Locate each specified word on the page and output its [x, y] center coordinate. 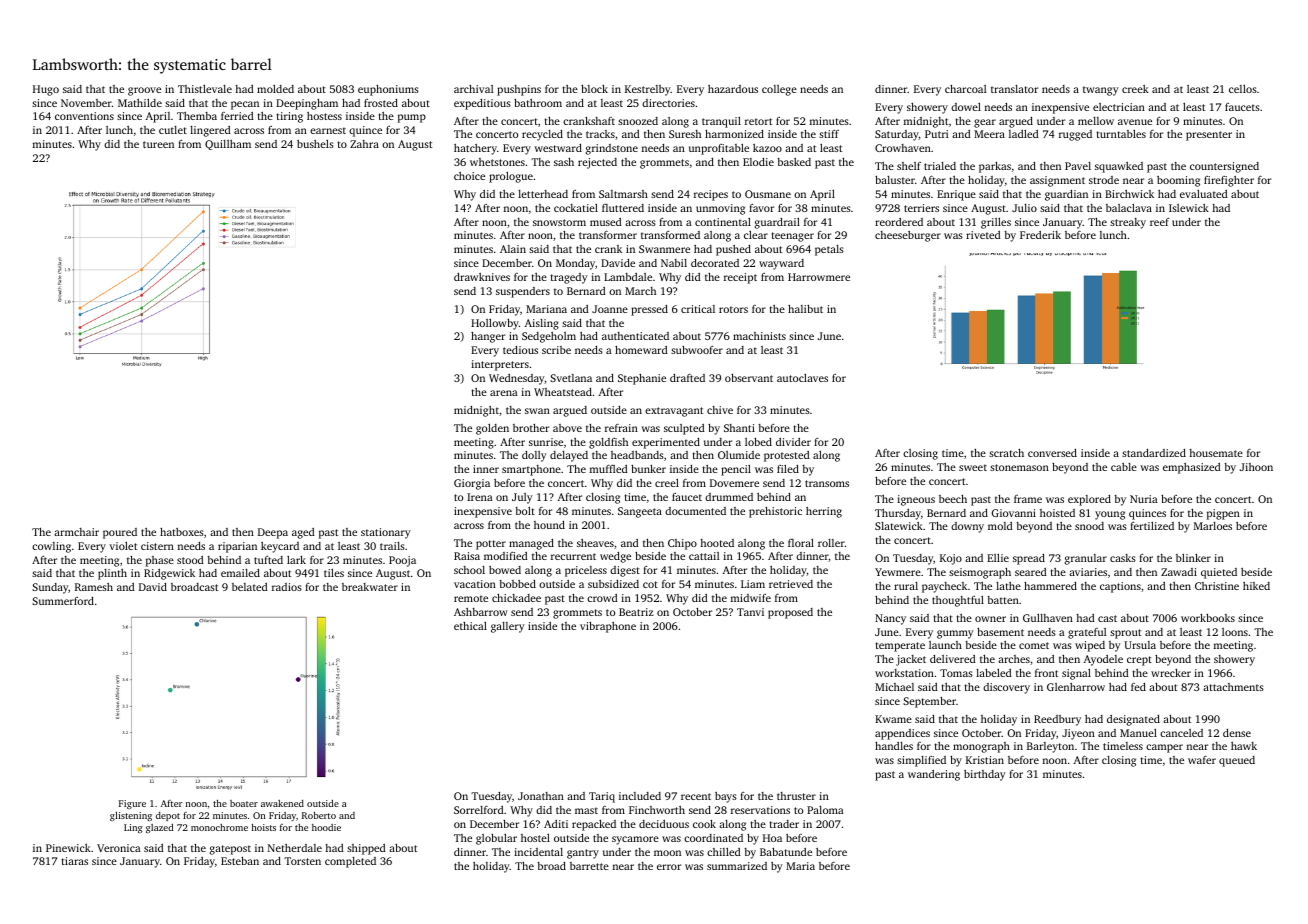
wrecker [1171, 673]
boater [244, 803]
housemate [1216, 453]
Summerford [63, 601]
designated [1133, 720]
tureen [158, 144]
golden [492, 429]
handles [894, 746]
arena [504, 393]
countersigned [1224, 167]
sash [564, 162]
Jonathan [541, 796]
